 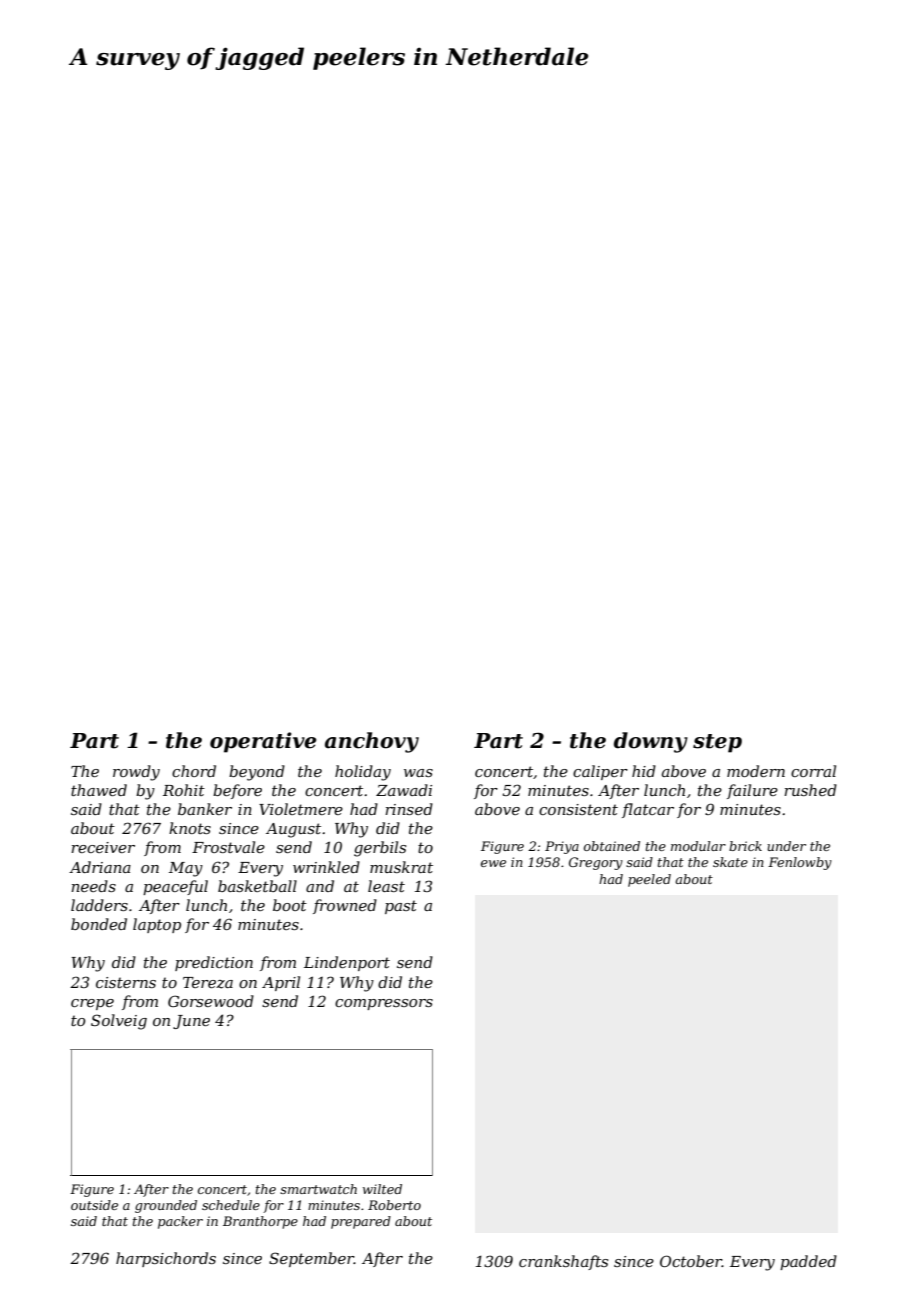 What do you see at coordinates (126, 982) in the document?
I see `cisterns` at bounding box center [126, 982].
